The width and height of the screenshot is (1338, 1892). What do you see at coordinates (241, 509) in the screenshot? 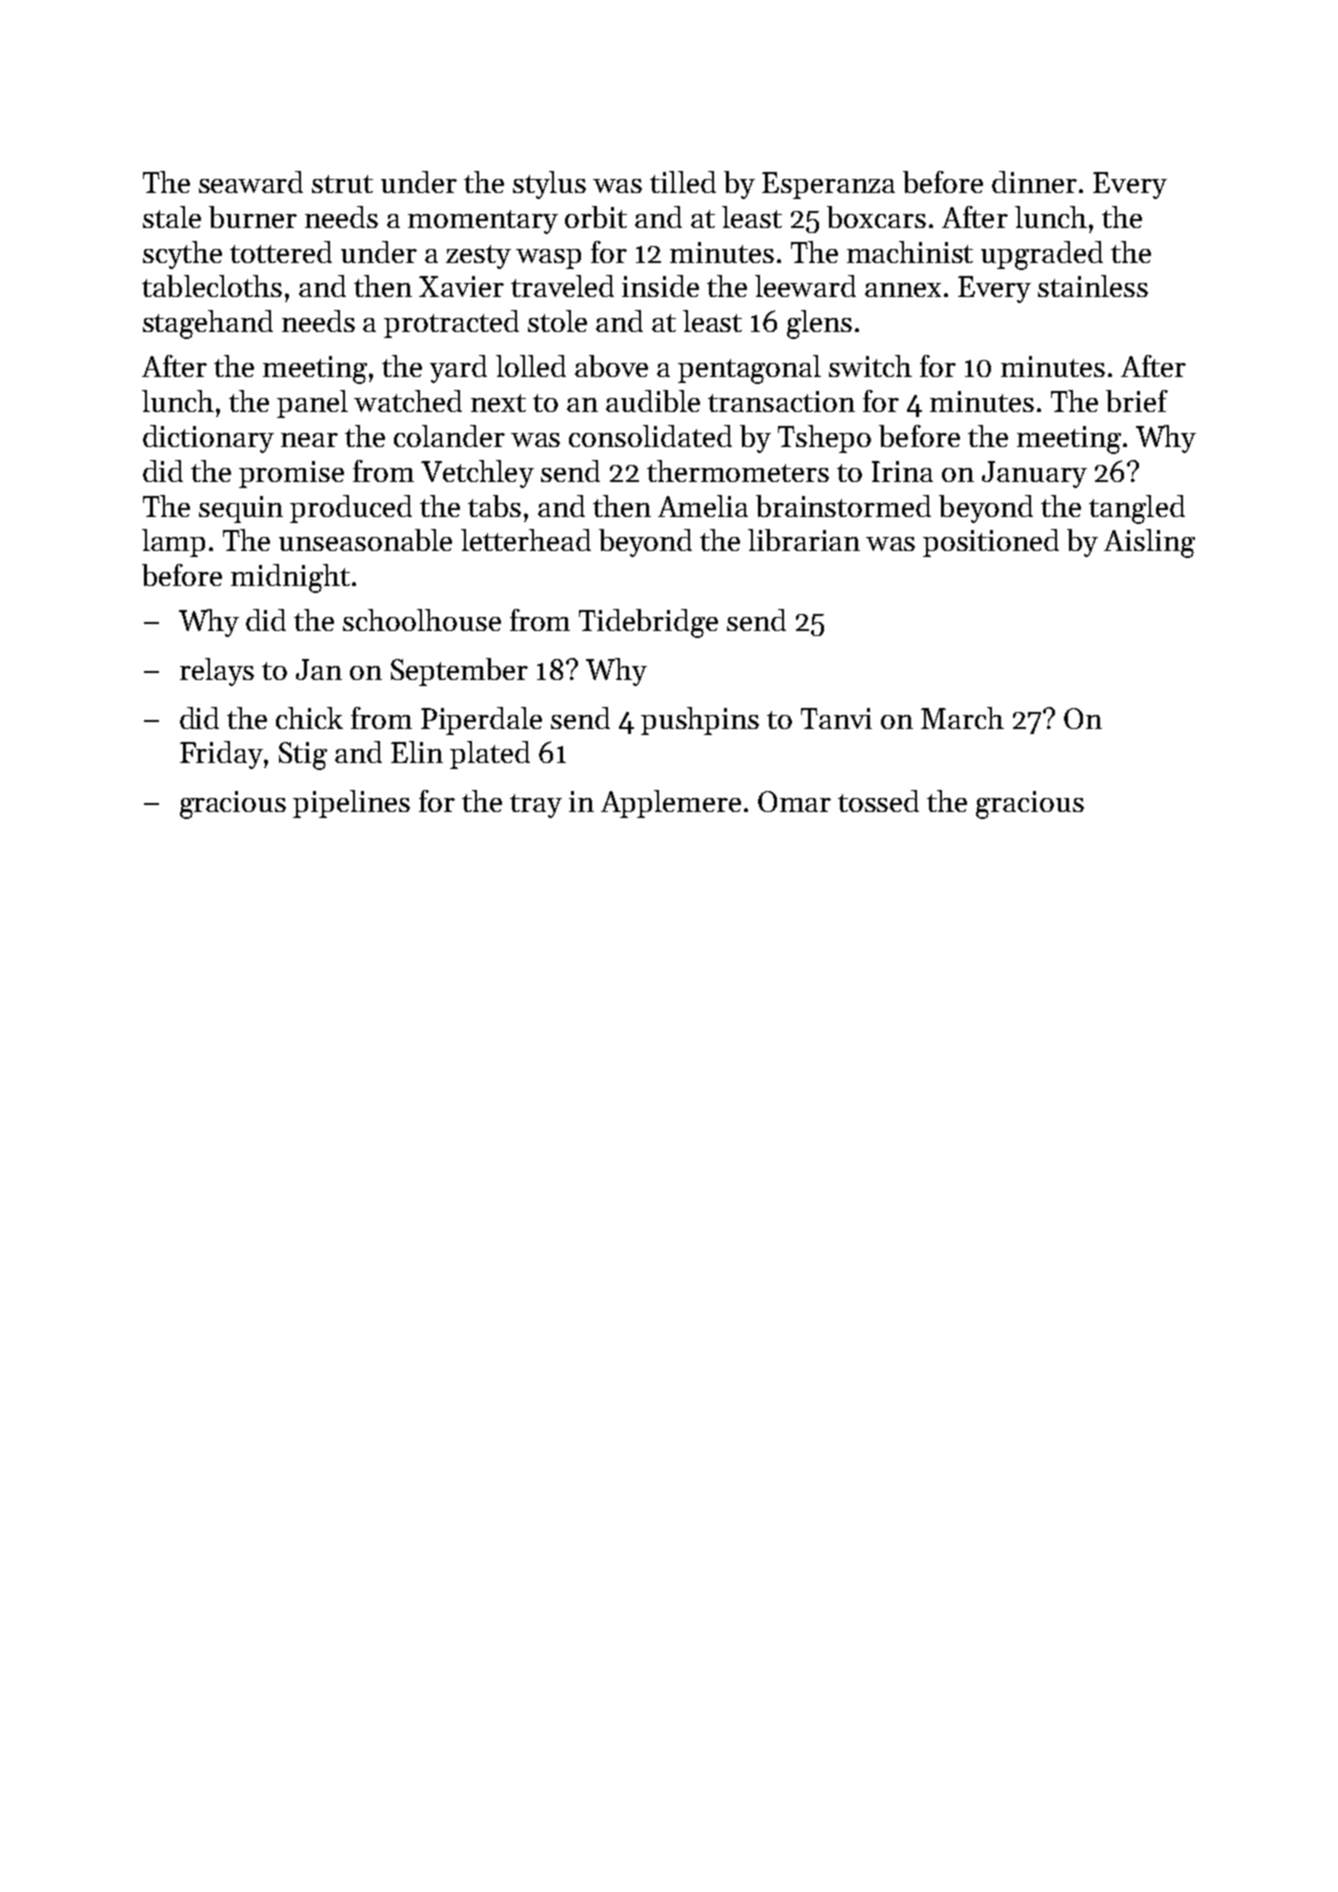
I see `sequin` at bounding box center [241, 509].
